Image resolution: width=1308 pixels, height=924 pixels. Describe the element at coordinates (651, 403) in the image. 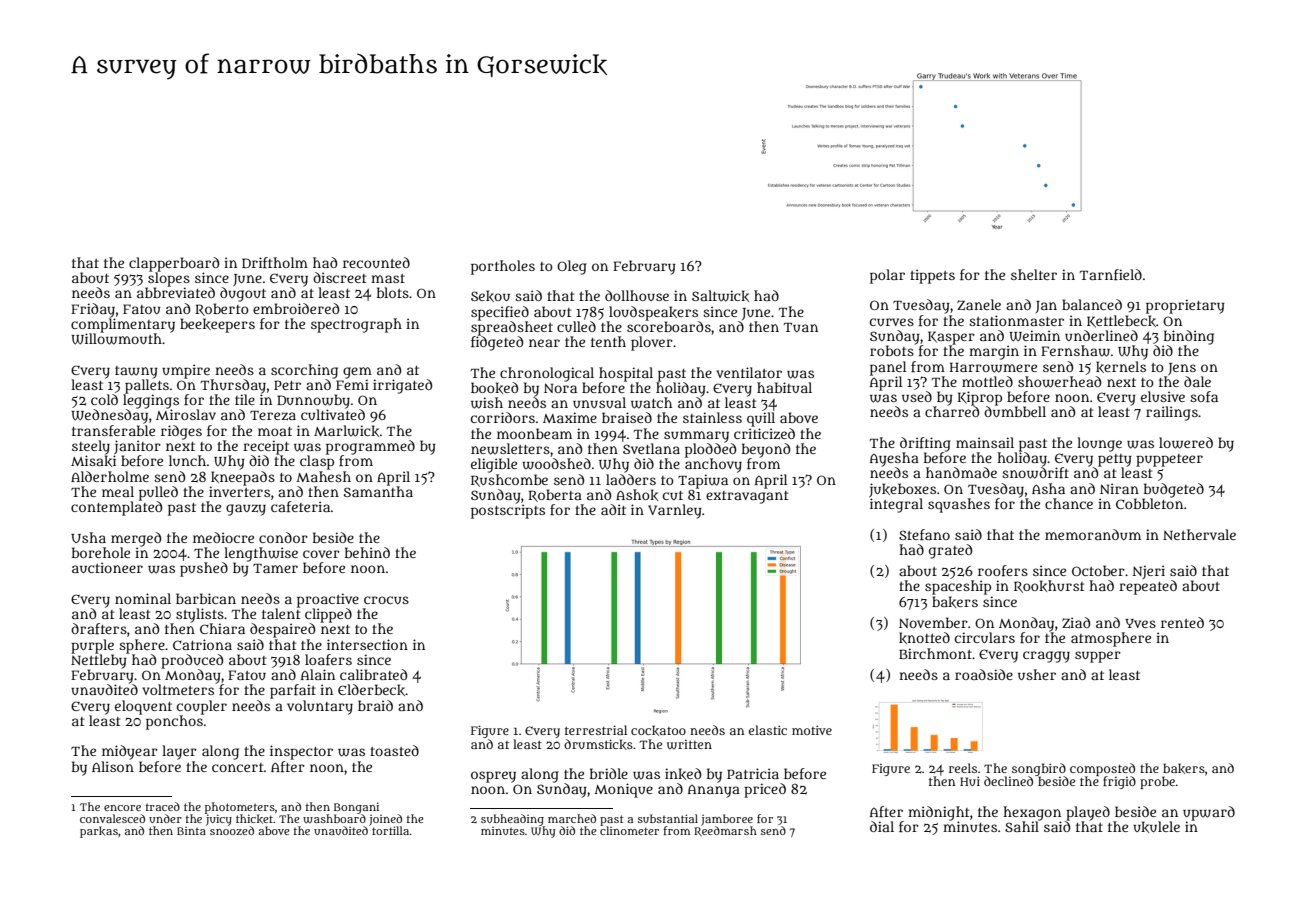

I see `watch` at that location.
